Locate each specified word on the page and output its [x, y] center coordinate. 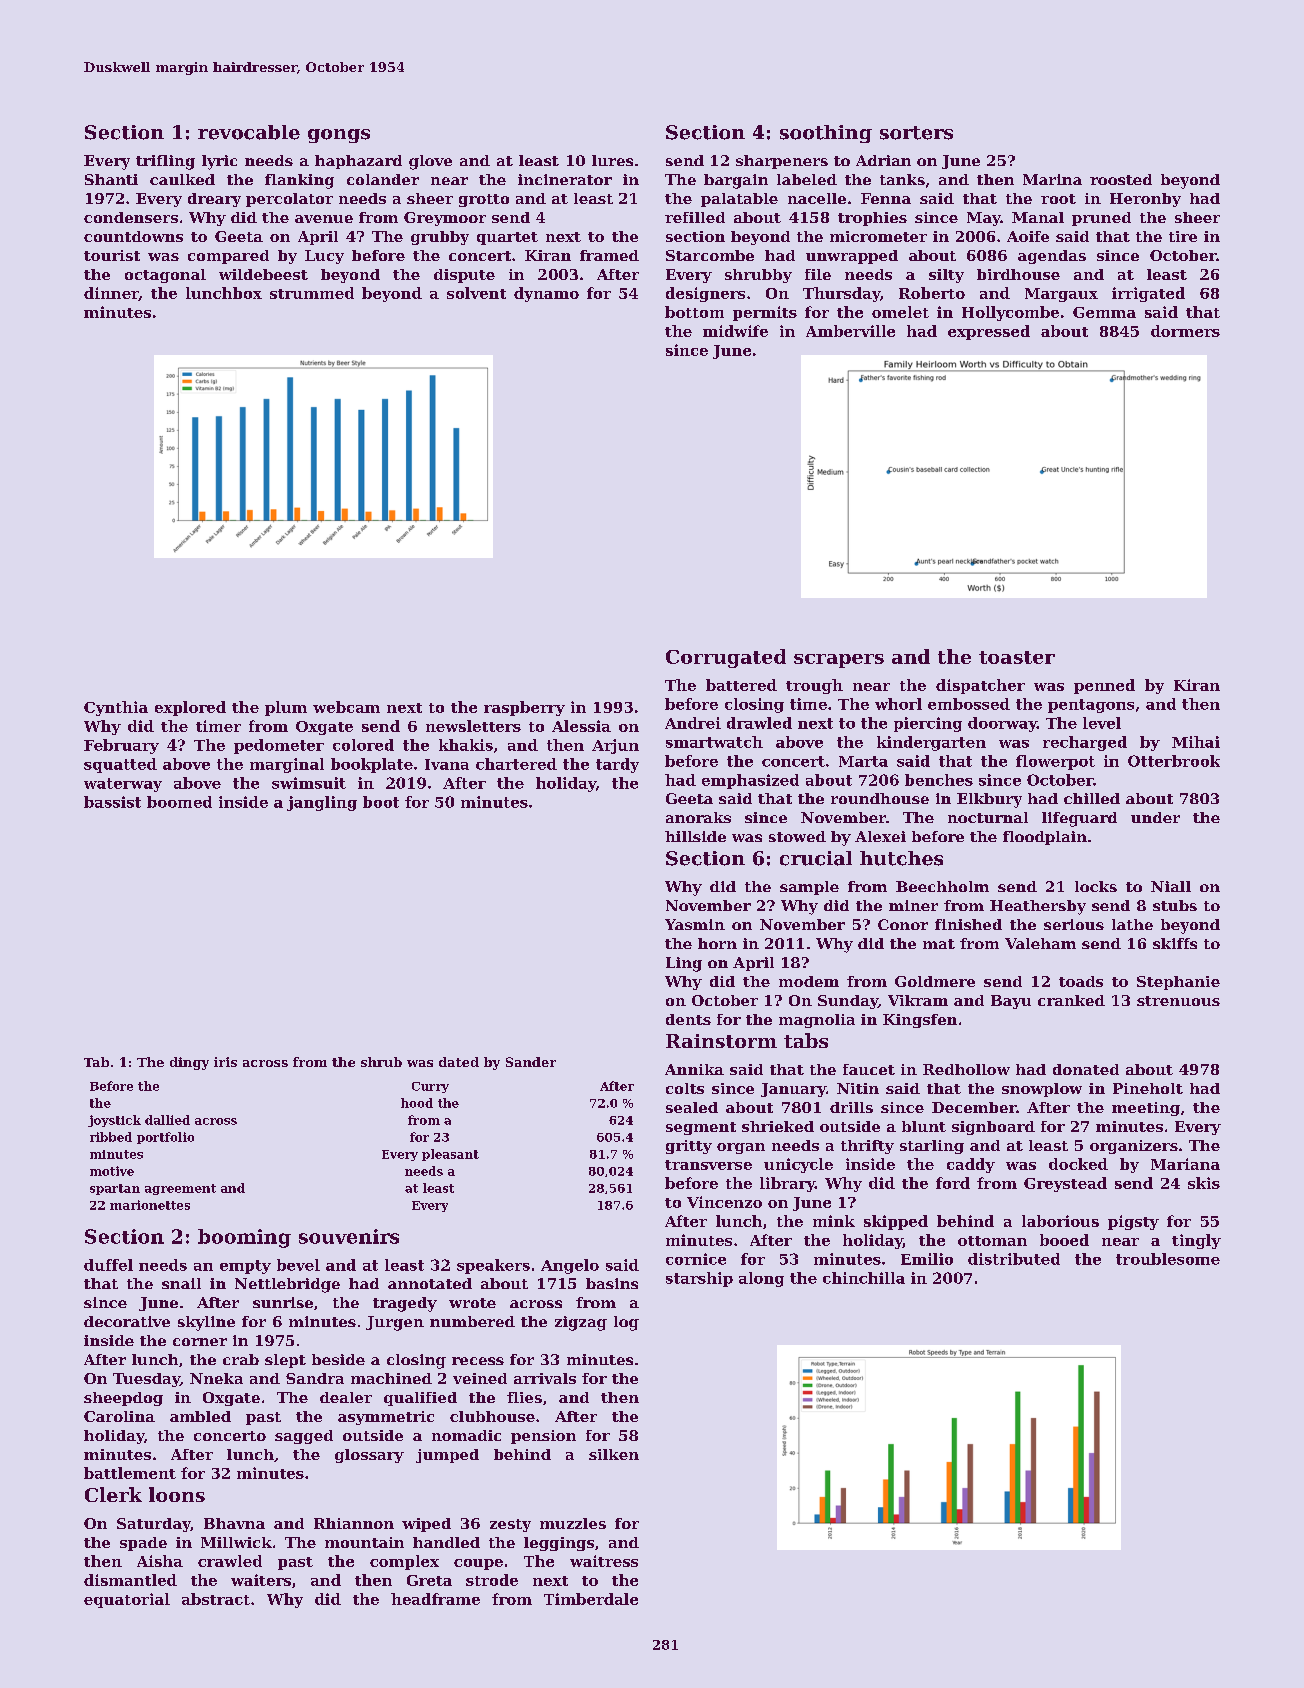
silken [614, 1454]
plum [286, 708]
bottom [694, 312]
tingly [1196, 1241]
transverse [708, 1165]
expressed [989, 332]
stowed [797, 836]
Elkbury [989, 800]
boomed [179, 802]
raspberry [524, 708]
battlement [130, 1473]
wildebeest [263, 274]
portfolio [165, 1138]
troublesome [1168, 1259]
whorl [898, 704]
